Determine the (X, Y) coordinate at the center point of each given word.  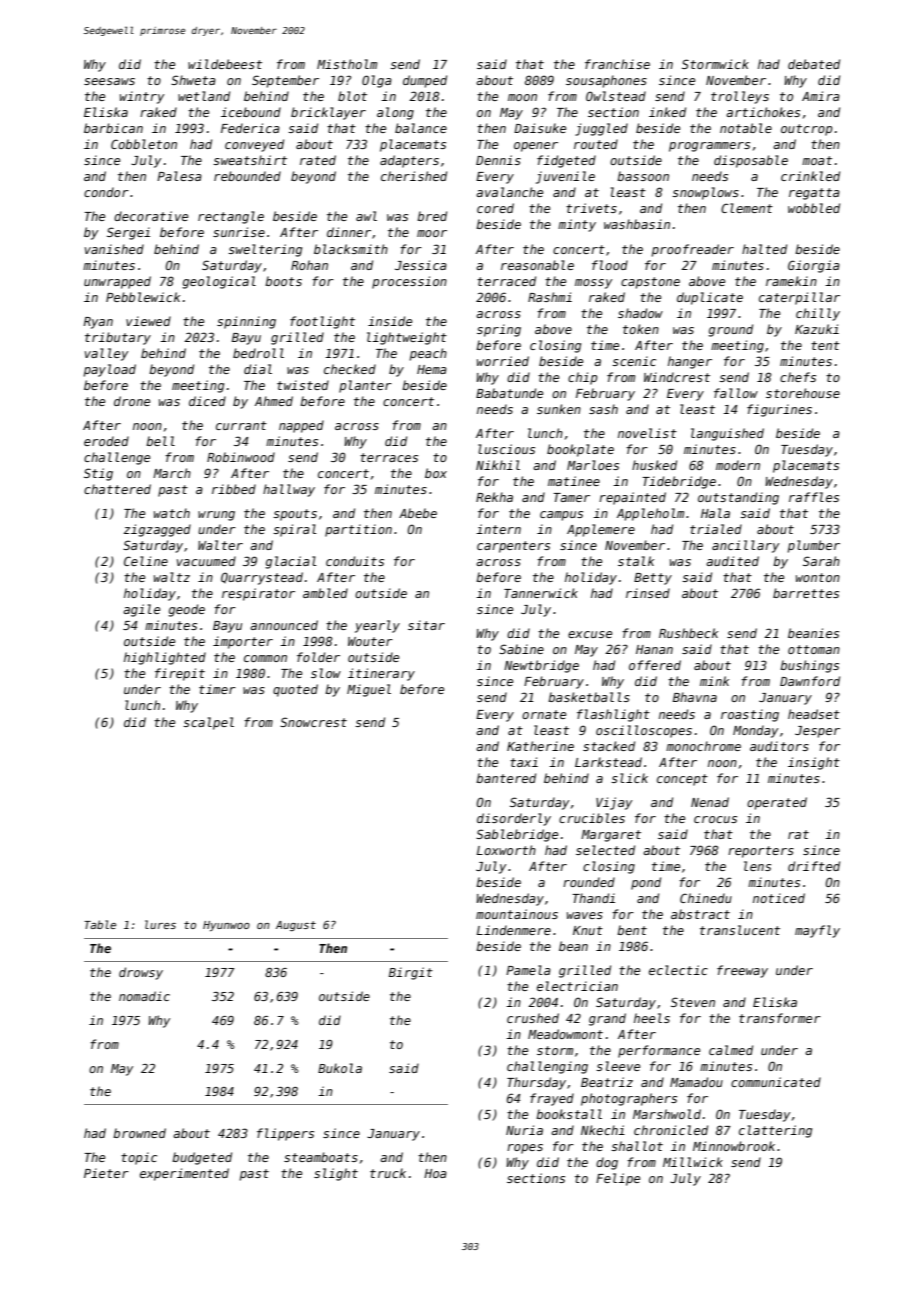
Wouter (370, 641)
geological (219, 282)
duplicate (710, 298)
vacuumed (206, 561)
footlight (322, 322)
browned (139, 1133)
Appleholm (650, 514)
